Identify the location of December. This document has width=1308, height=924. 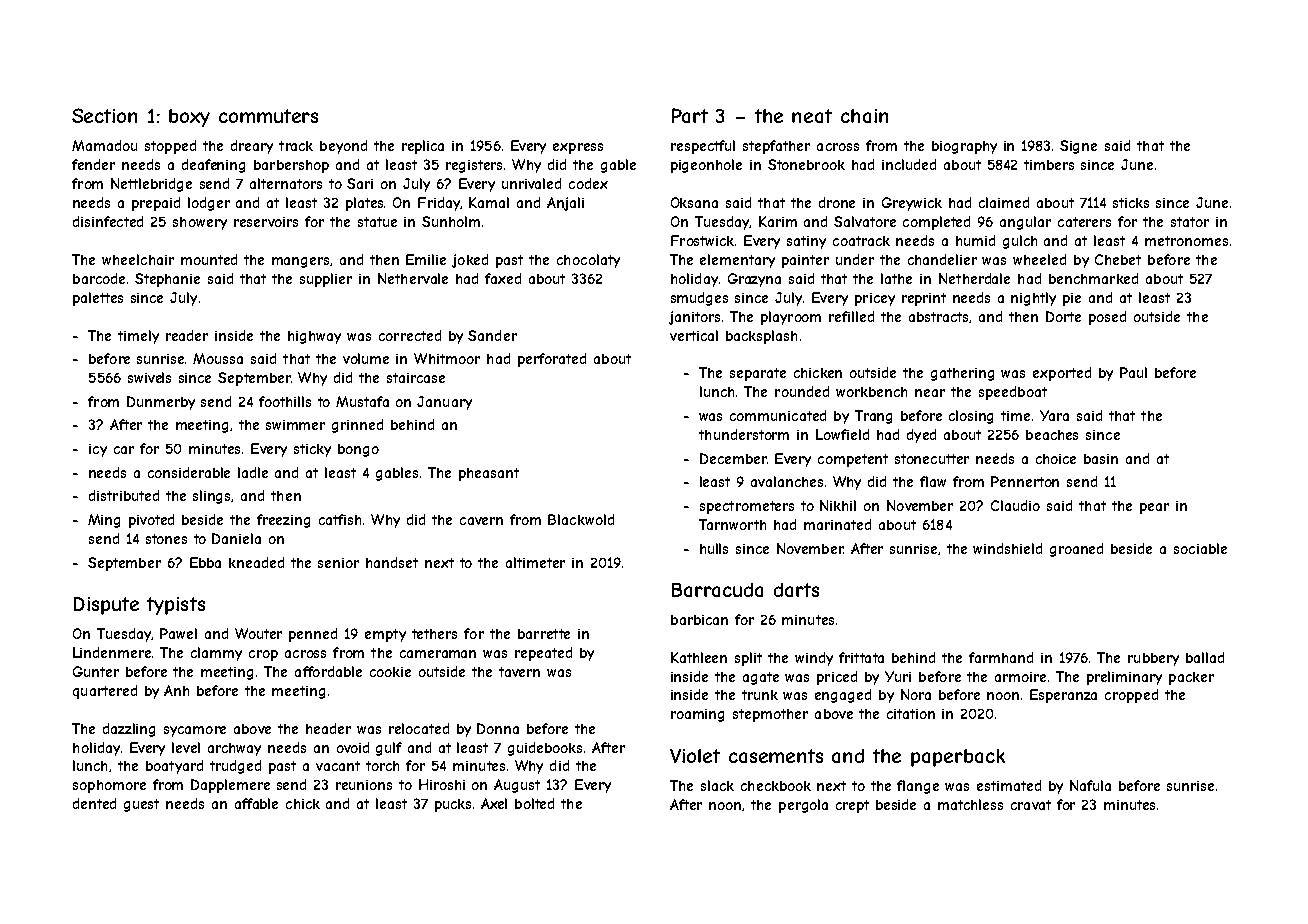
(733, 458).
